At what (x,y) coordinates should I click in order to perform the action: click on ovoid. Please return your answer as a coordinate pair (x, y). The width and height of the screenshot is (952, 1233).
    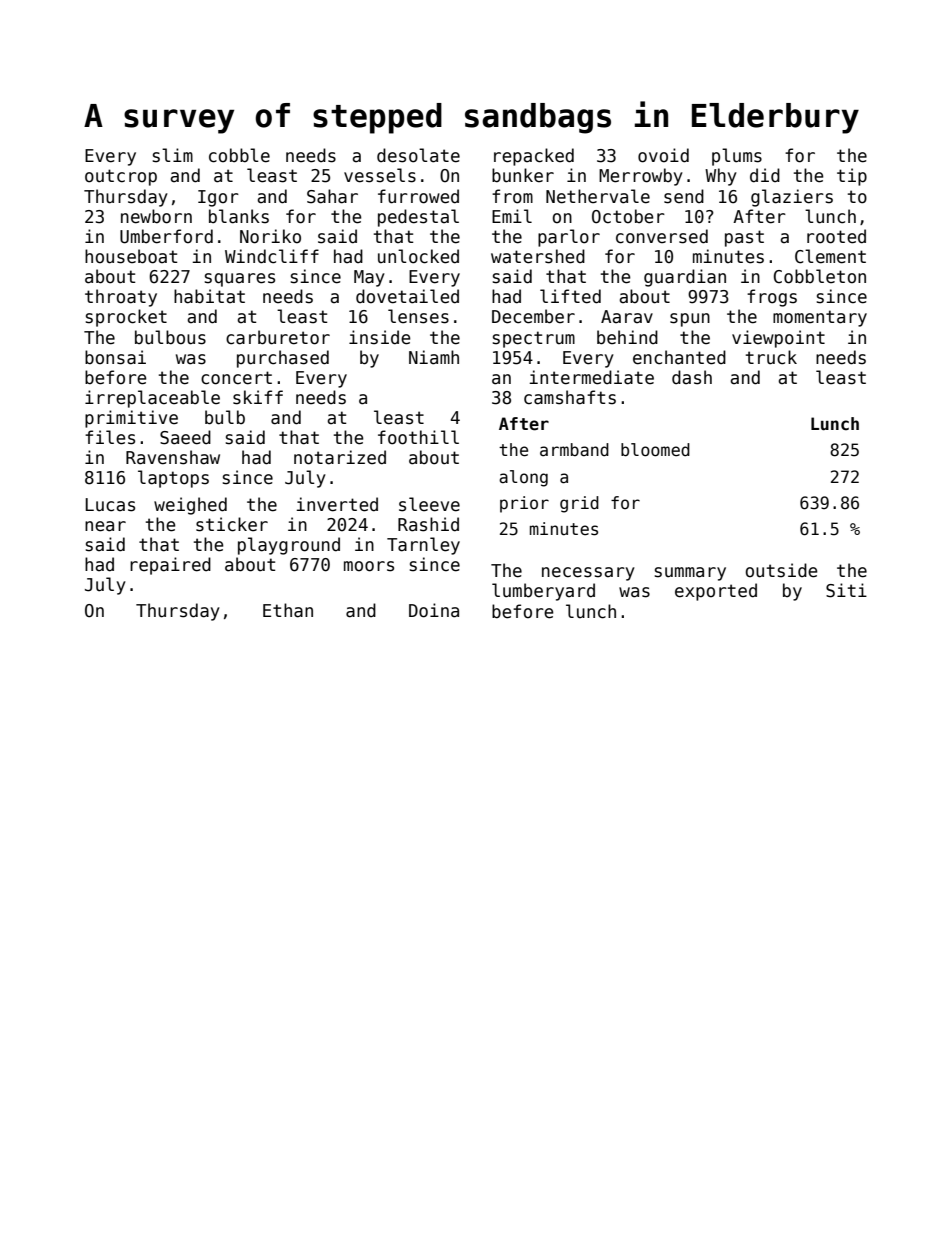
    Looking at the image, I should click on (663, 155).
